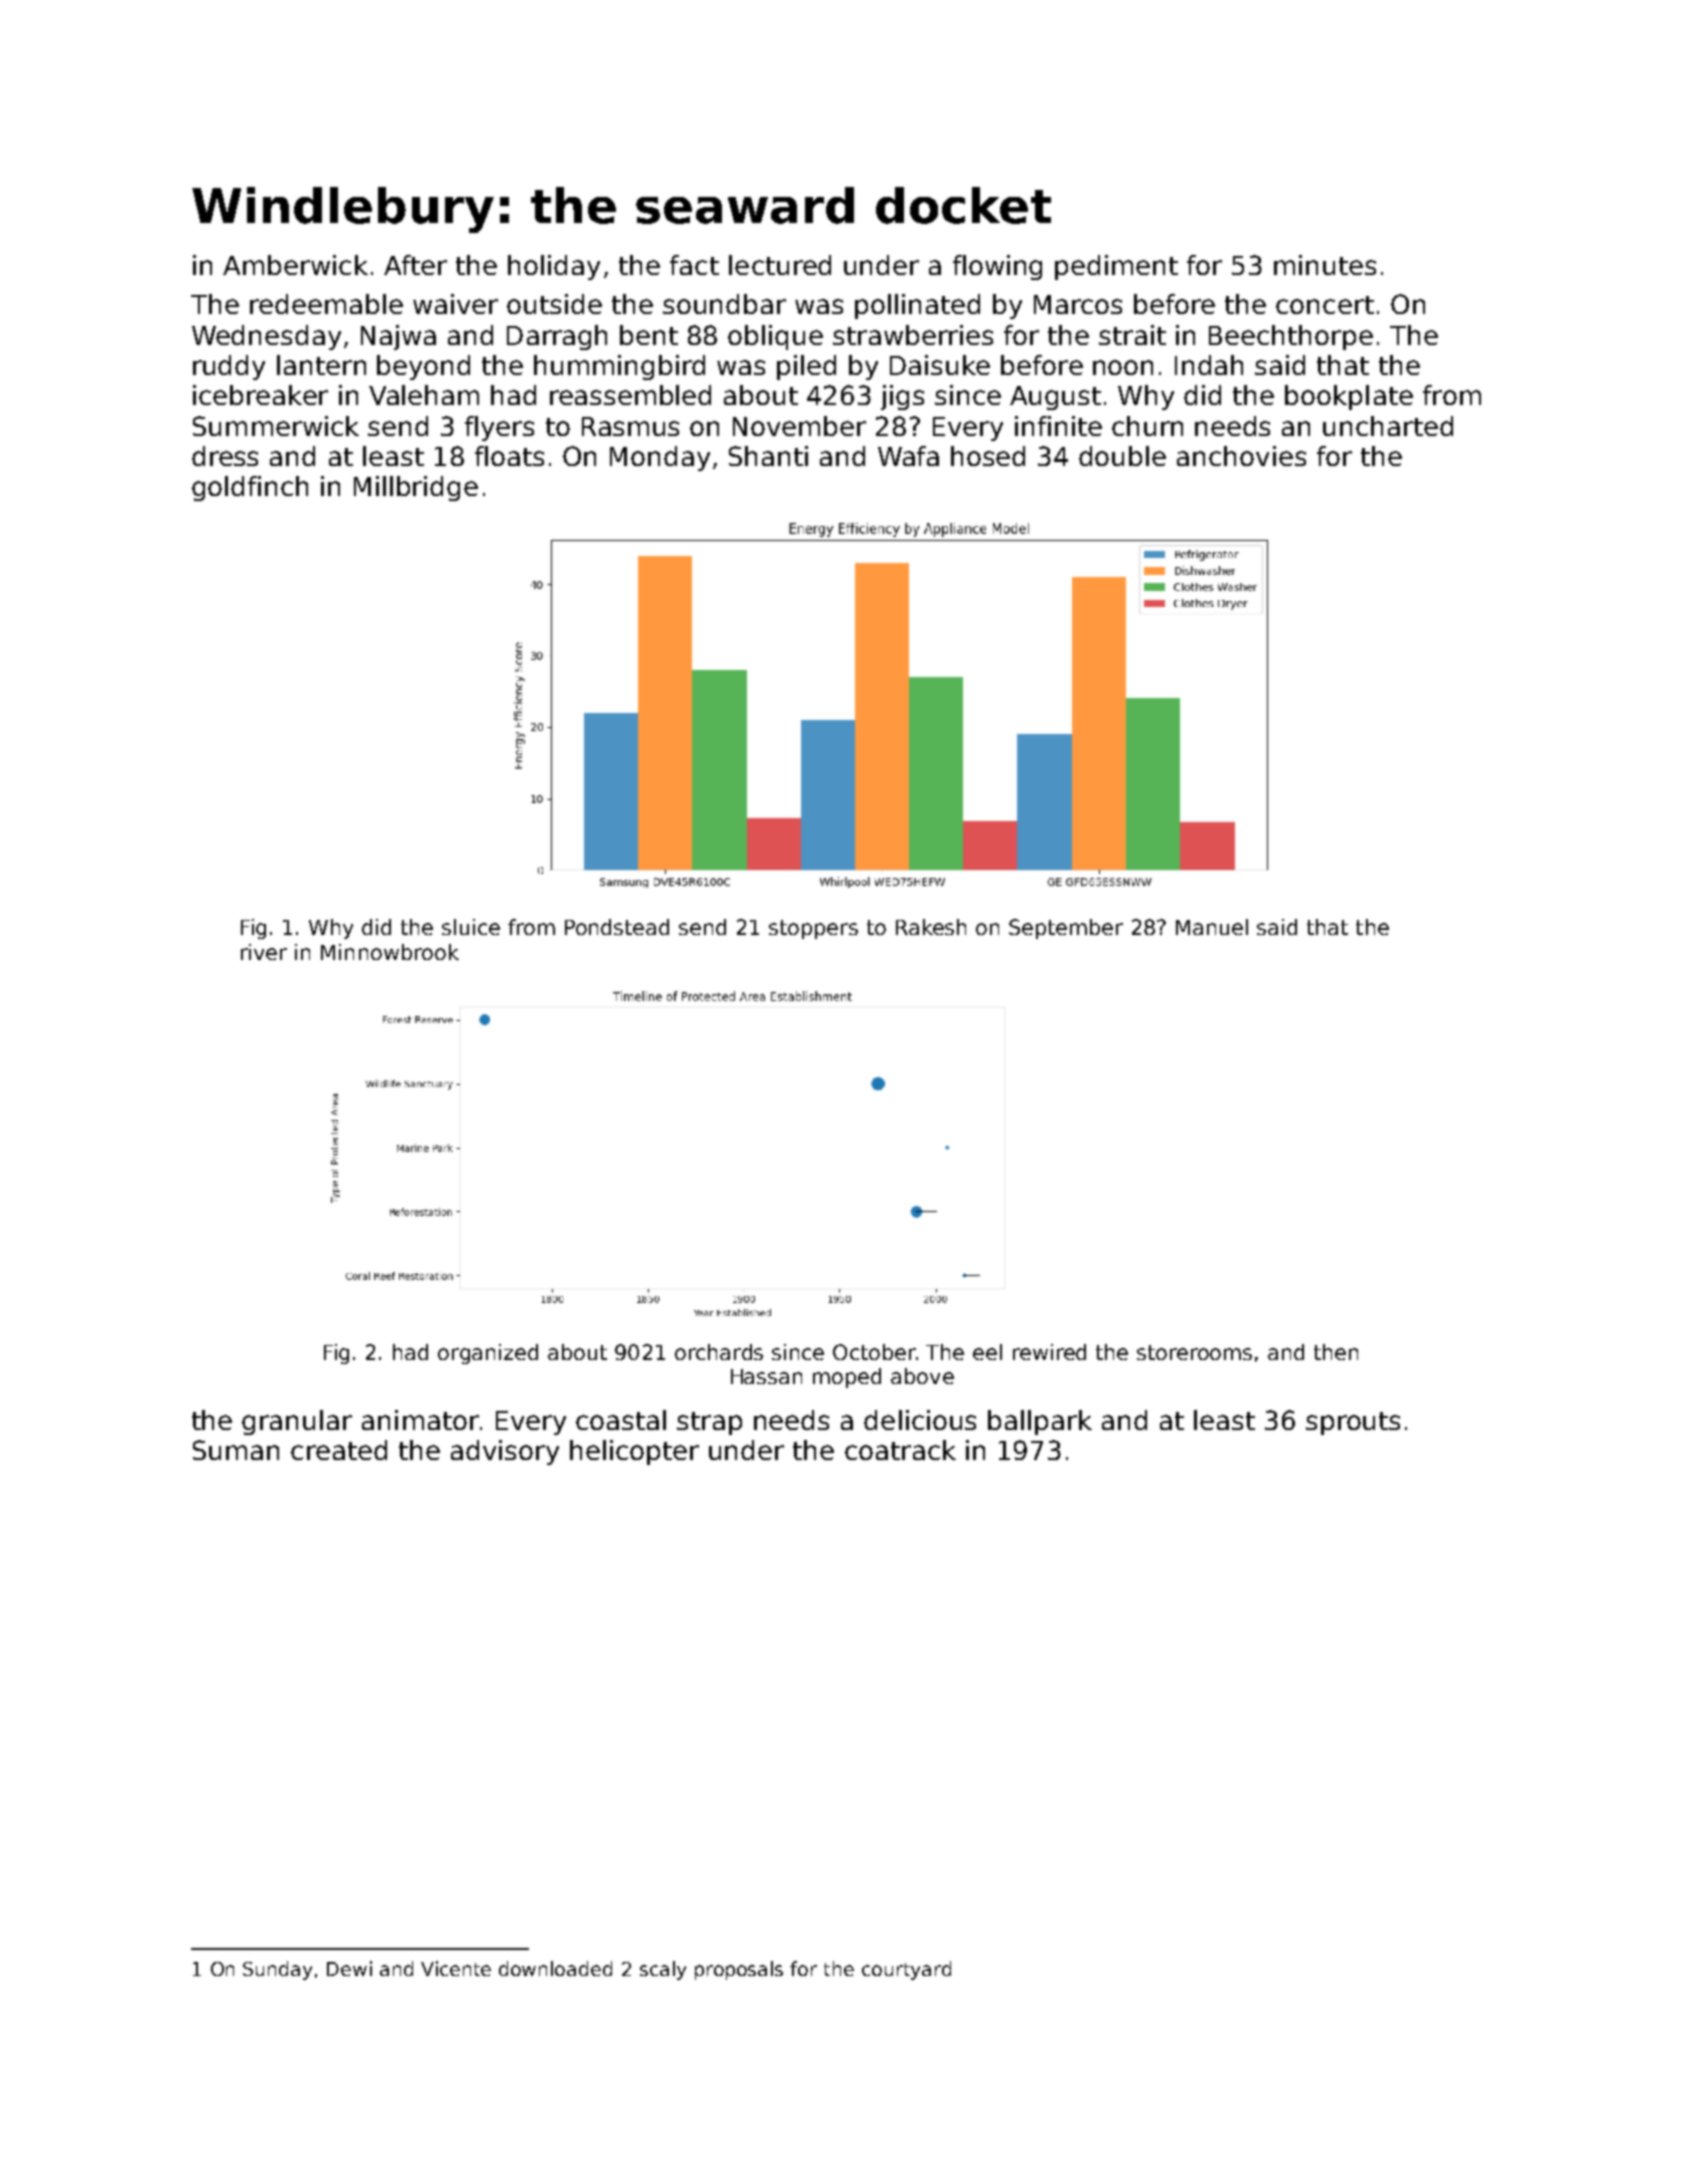 This document has width=1683, height=2178. What do you see at coordinates (264, 952) in the document?
I see `river` at bounding box center [264, 952].
